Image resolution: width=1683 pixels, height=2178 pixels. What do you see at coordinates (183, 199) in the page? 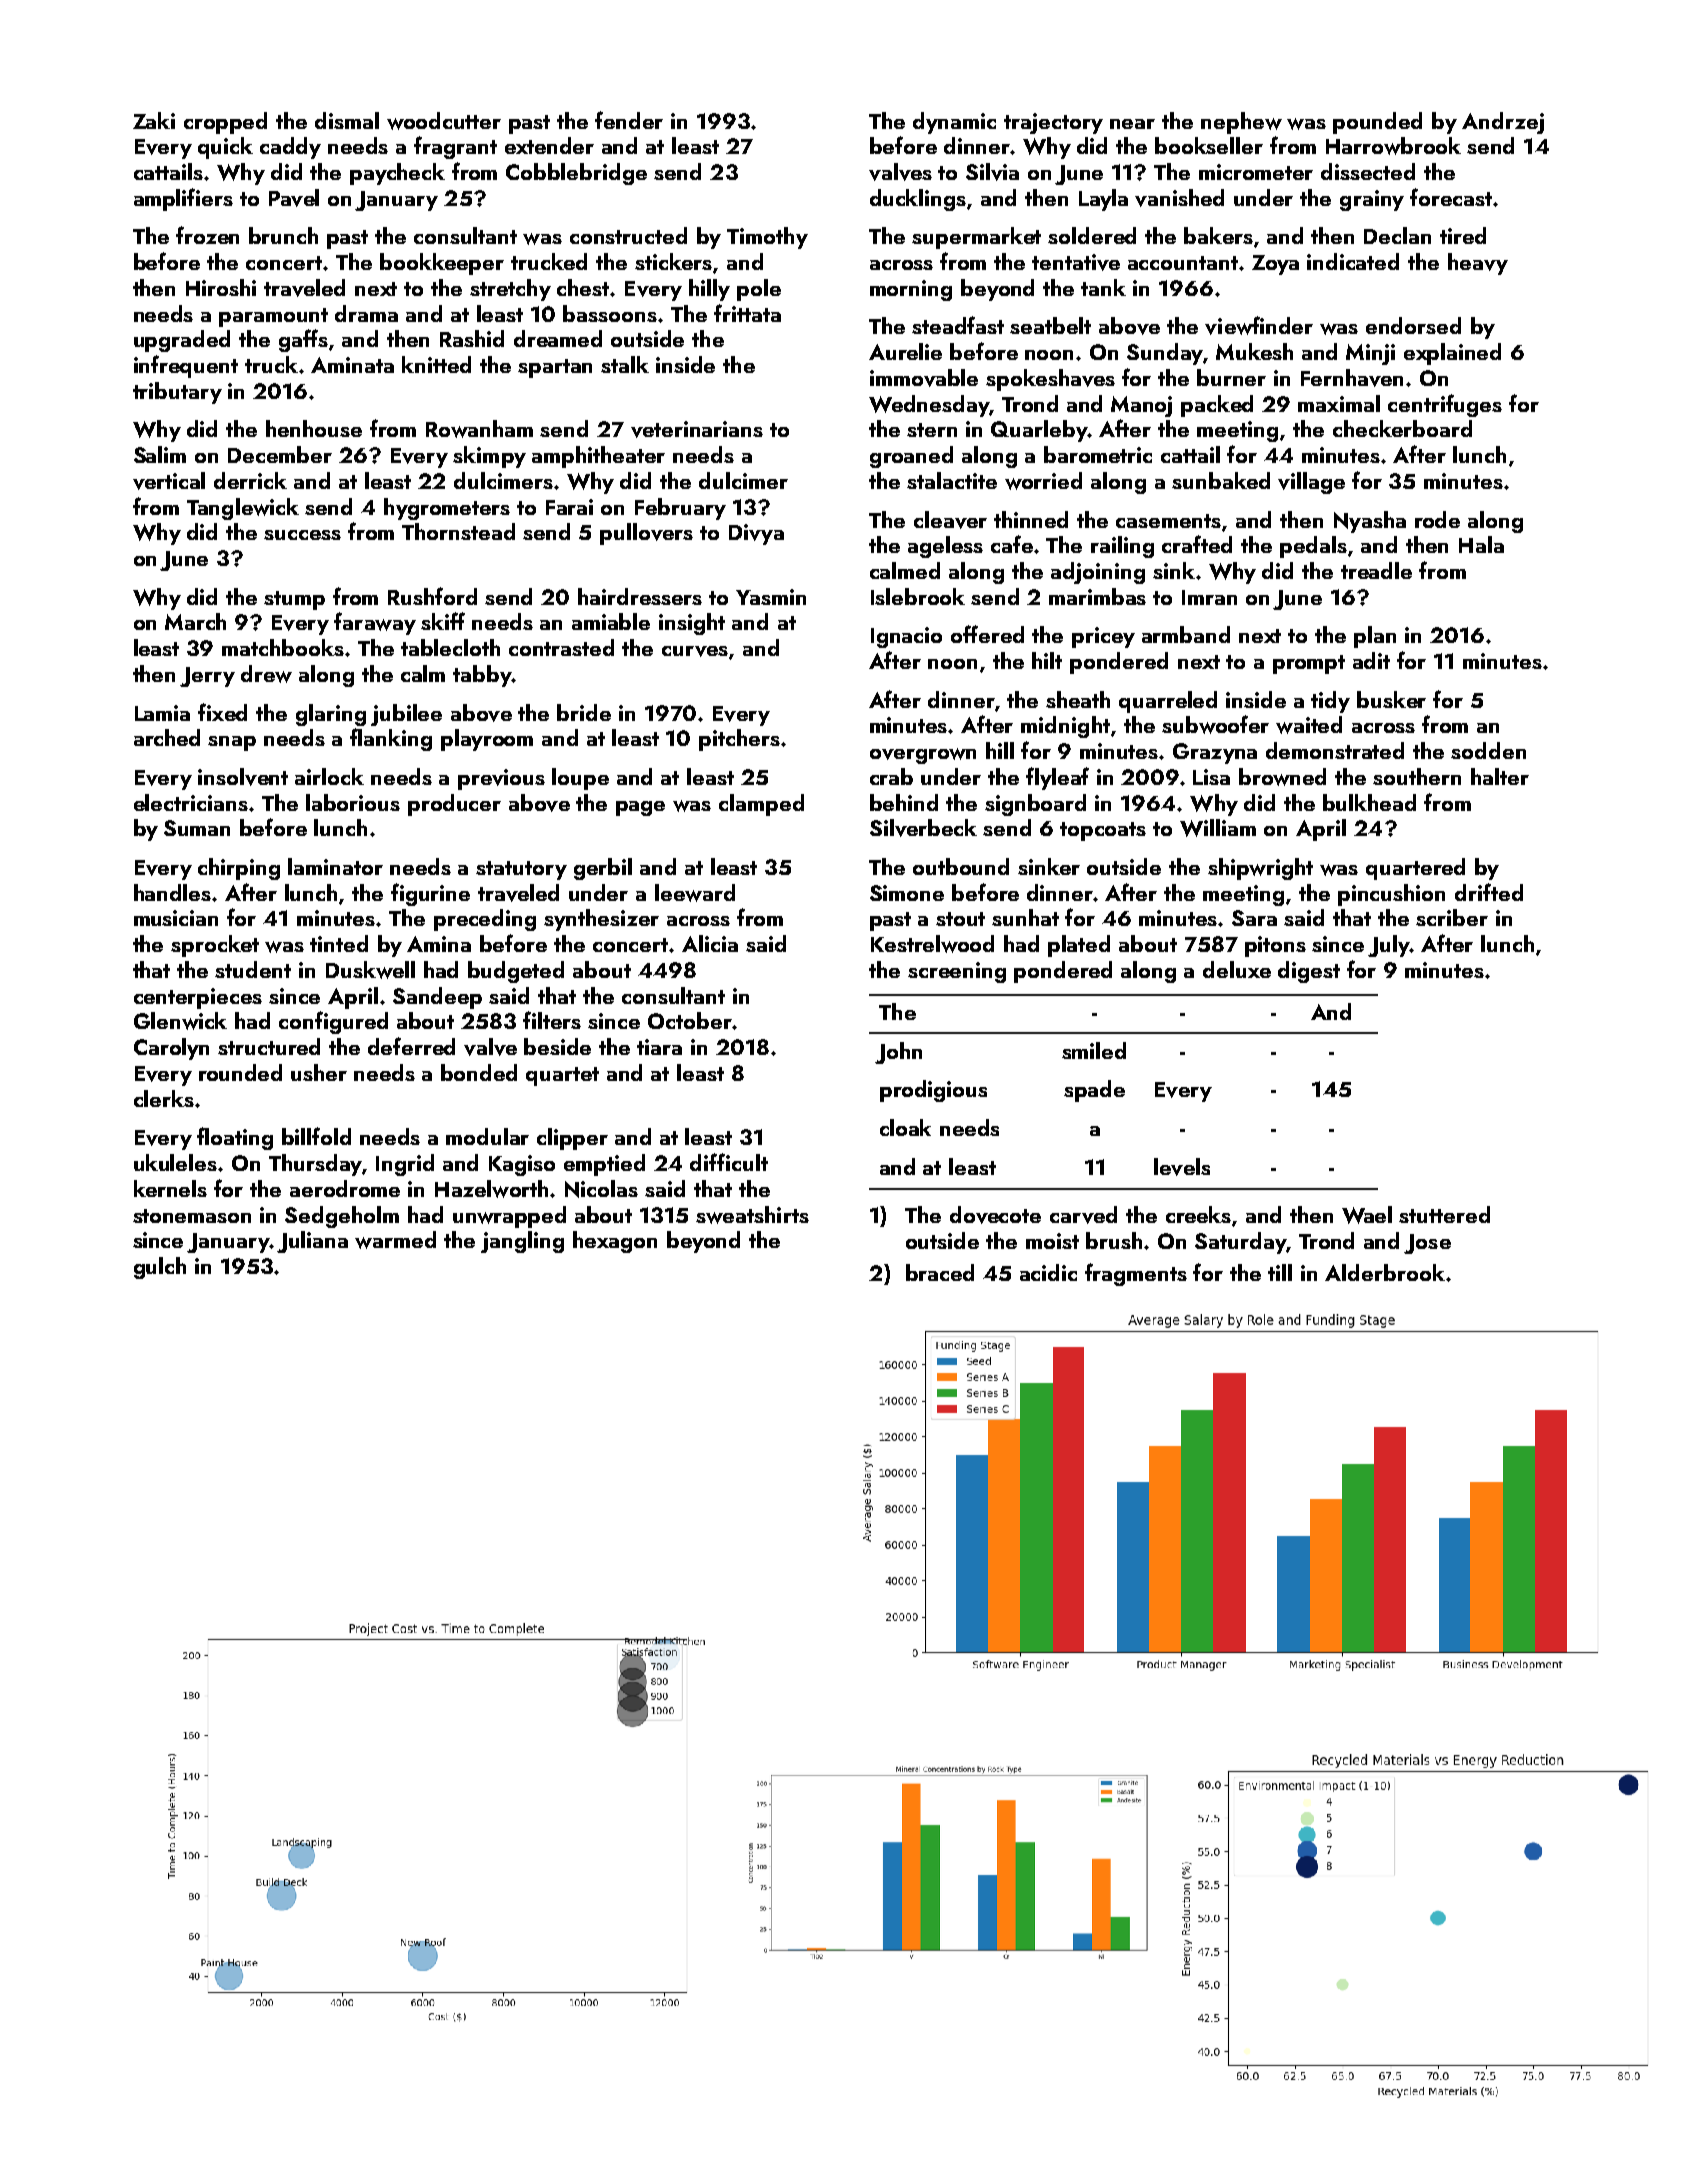
I see `amplifiers` at bounding box center [183, 199].
